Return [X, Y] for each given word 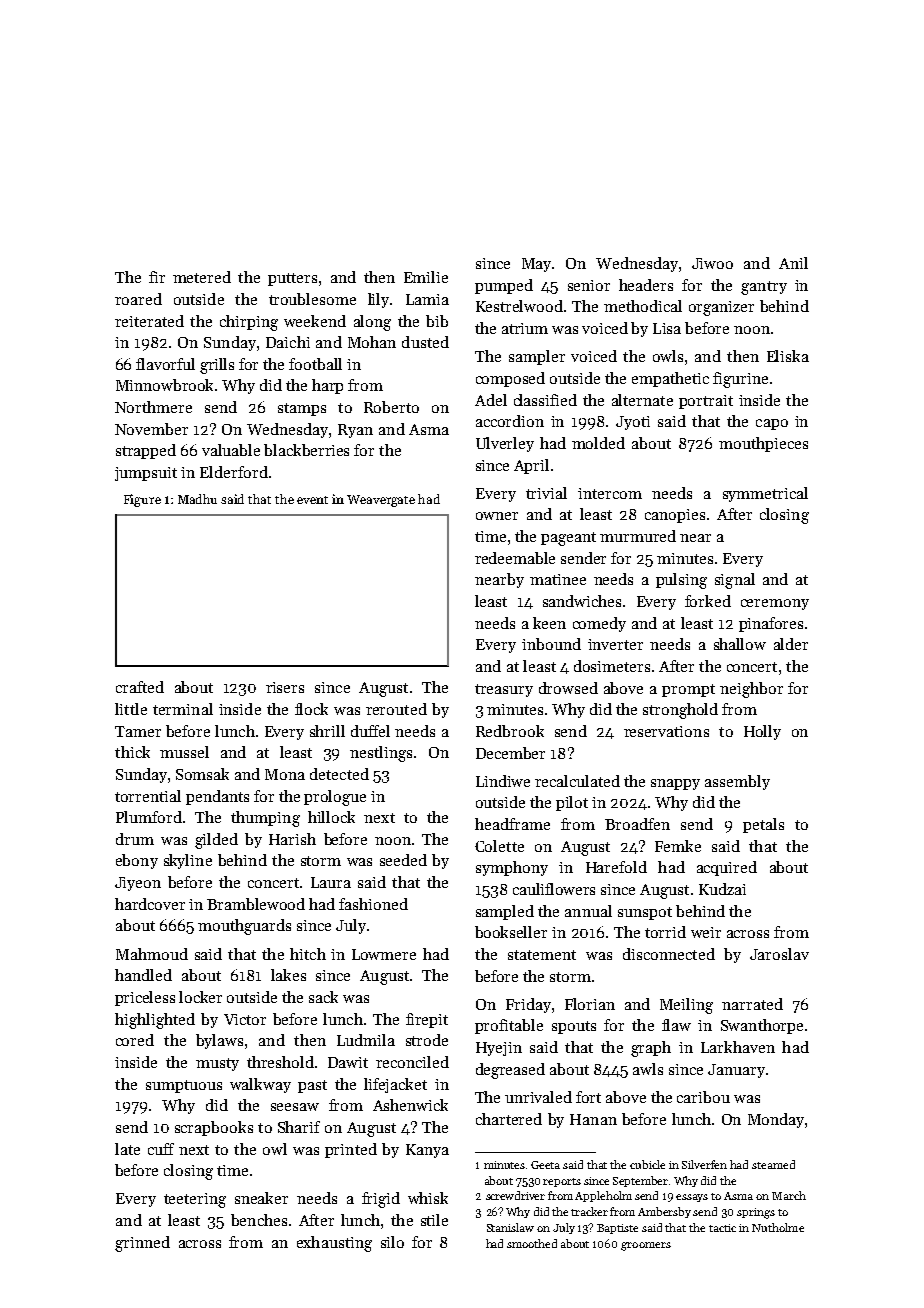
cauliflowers [554, 889]
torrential [148, 796]
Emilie [426, 277]
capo [772, 424]
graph [651, 1049]
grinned [142, 1244]
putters [292, 279]
